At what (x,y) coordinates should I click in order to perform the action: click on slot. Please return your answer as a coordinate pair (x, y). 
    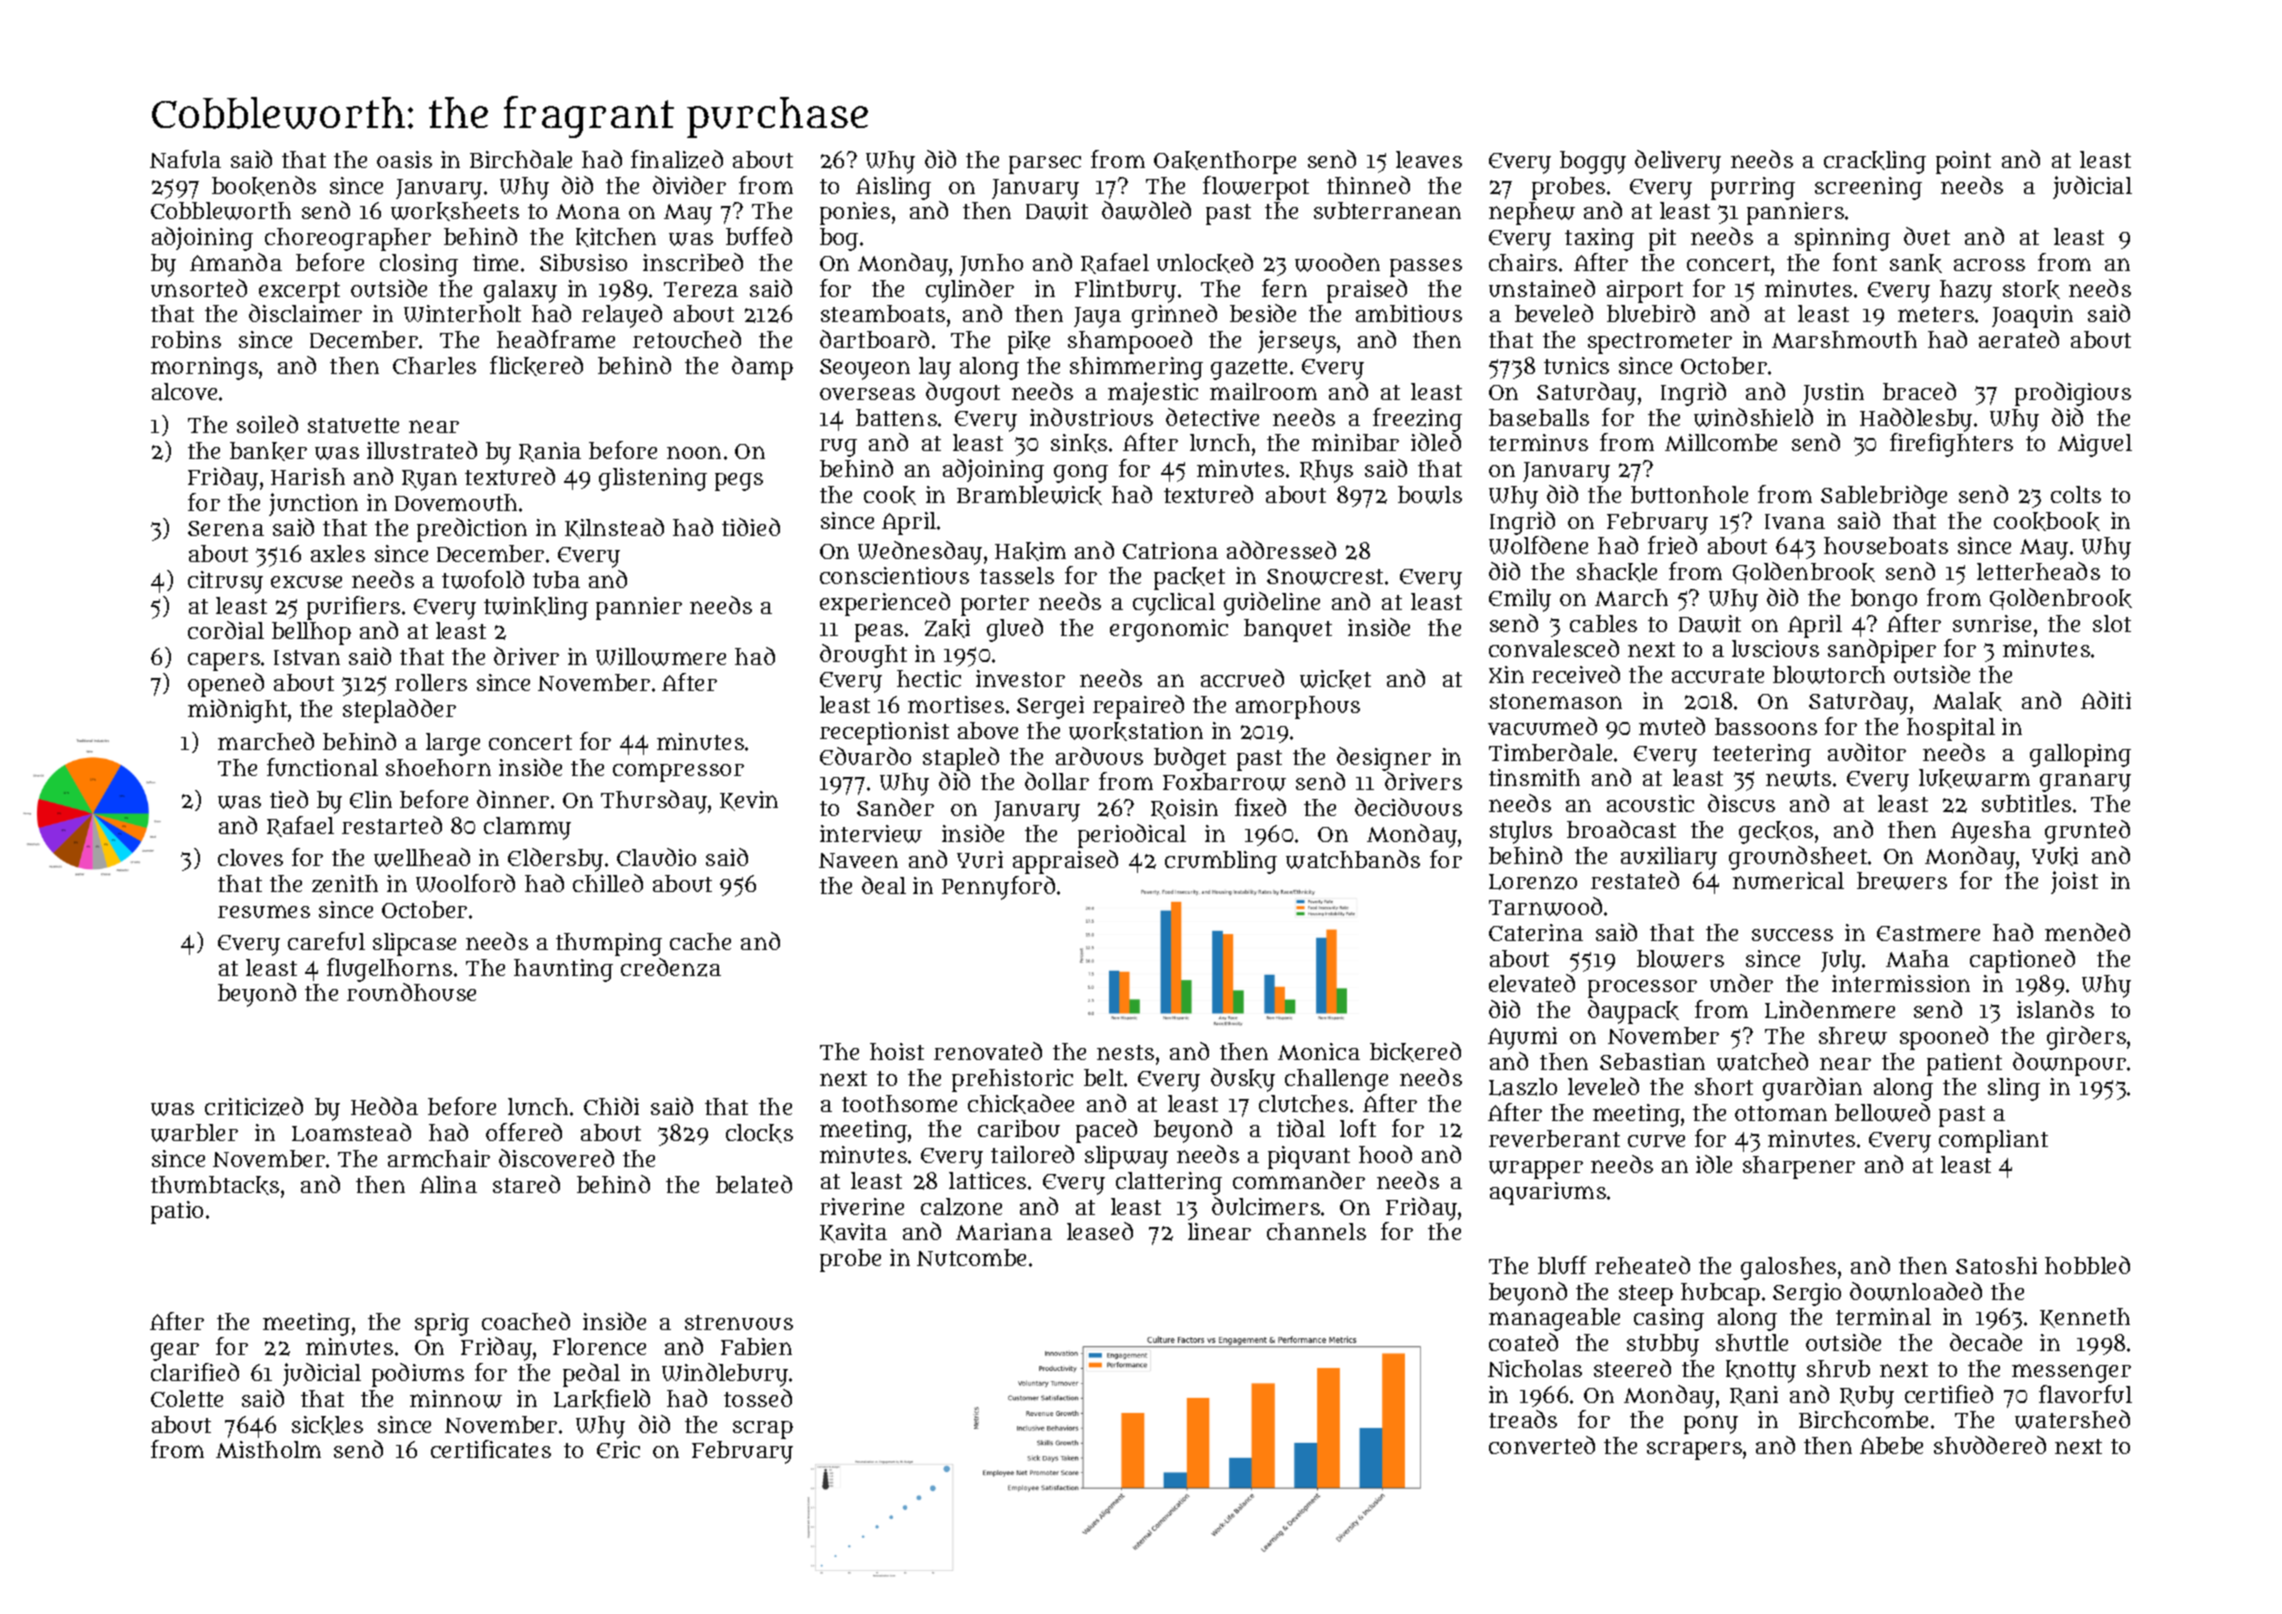
    Looking at the image, I should click on (2112, 623).
